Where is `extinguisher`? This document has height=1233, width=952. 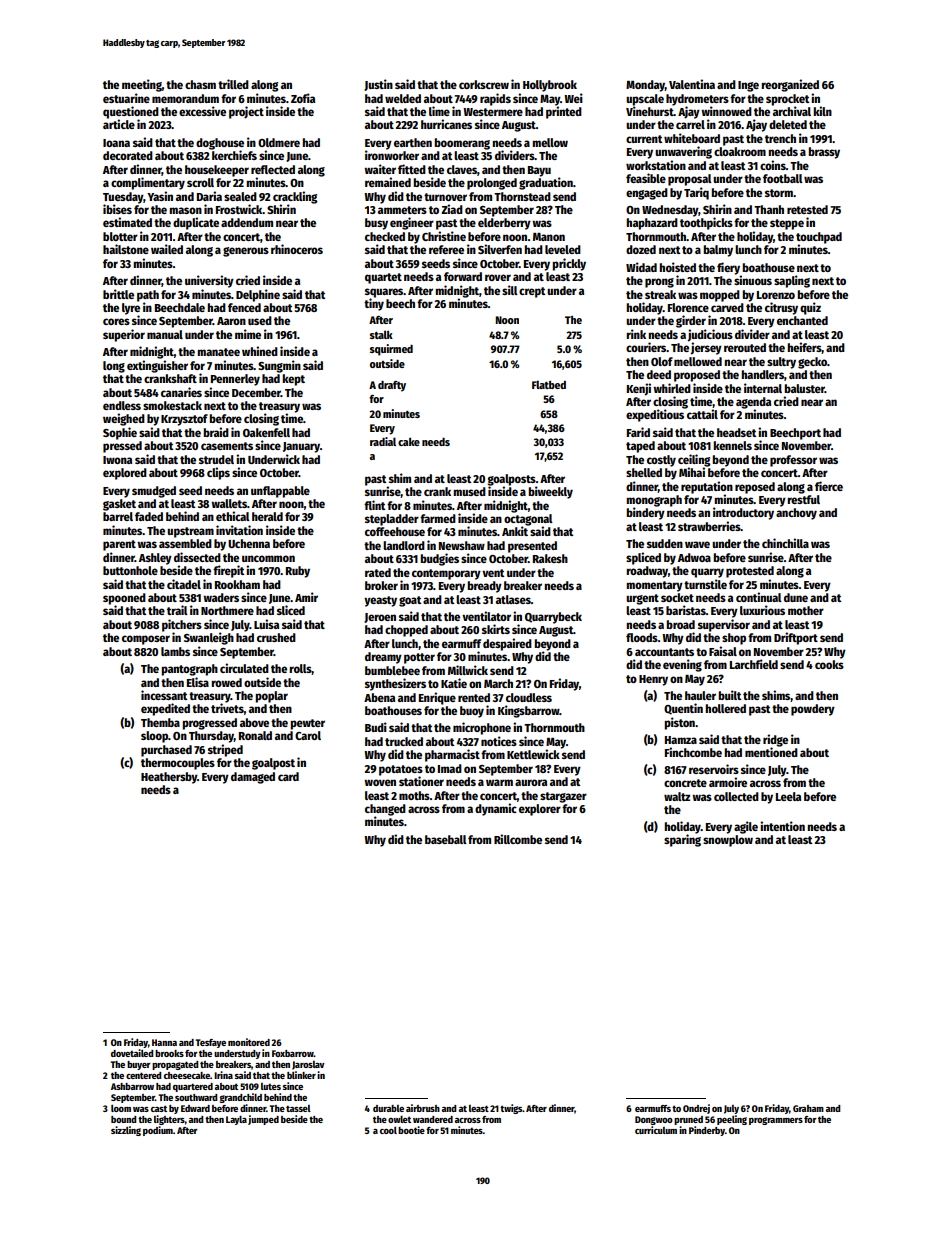
extinguisher is located at coordinates (157, 366).
